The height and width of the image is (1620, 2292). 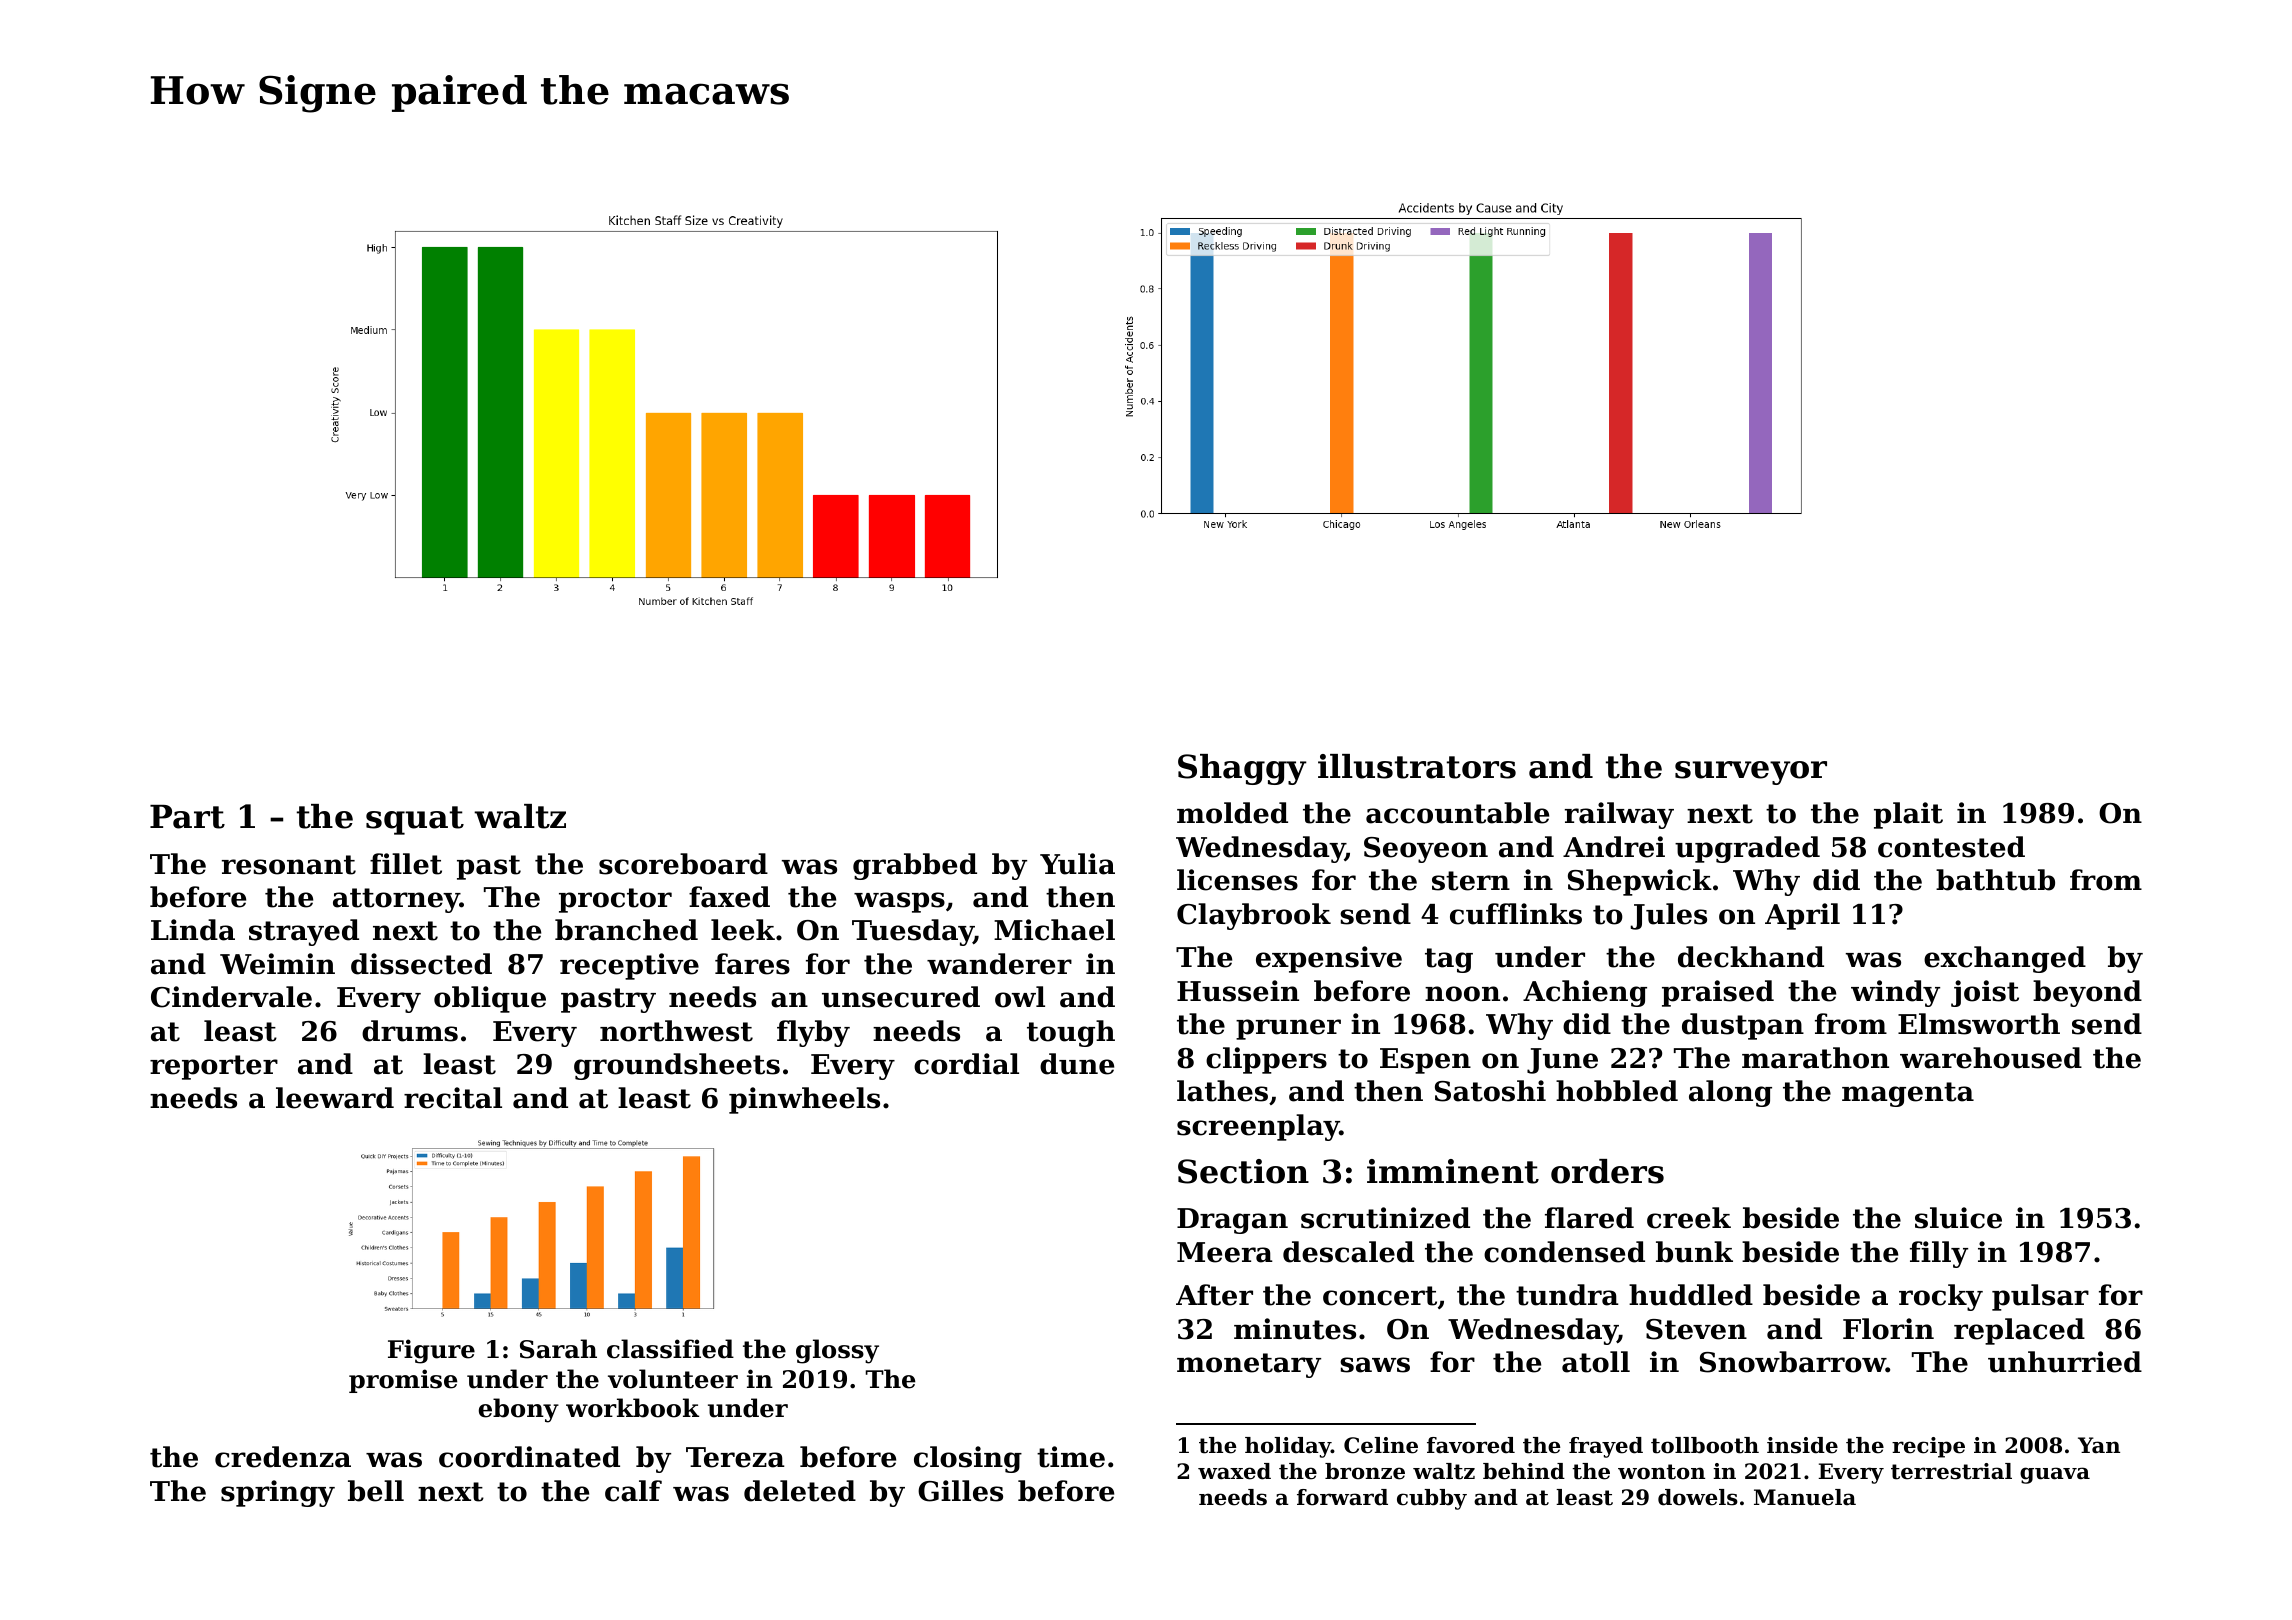 What do you see at coordinates (1242, 769) in the image?
I see `Shaggy` at bounding box center [1242, 769].
